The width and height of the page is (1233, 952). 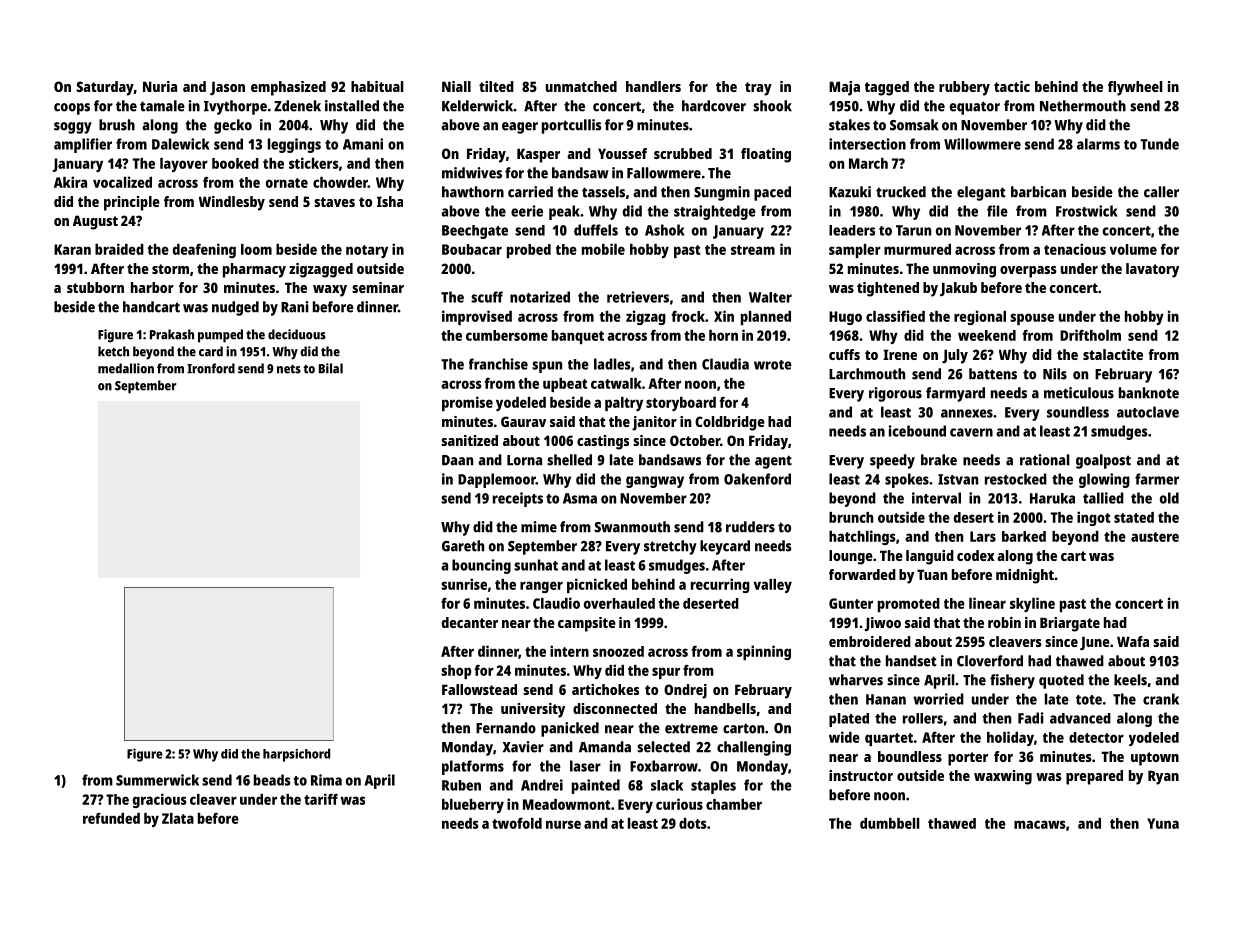 I want to click on brush, so click(x=117, y=125).
